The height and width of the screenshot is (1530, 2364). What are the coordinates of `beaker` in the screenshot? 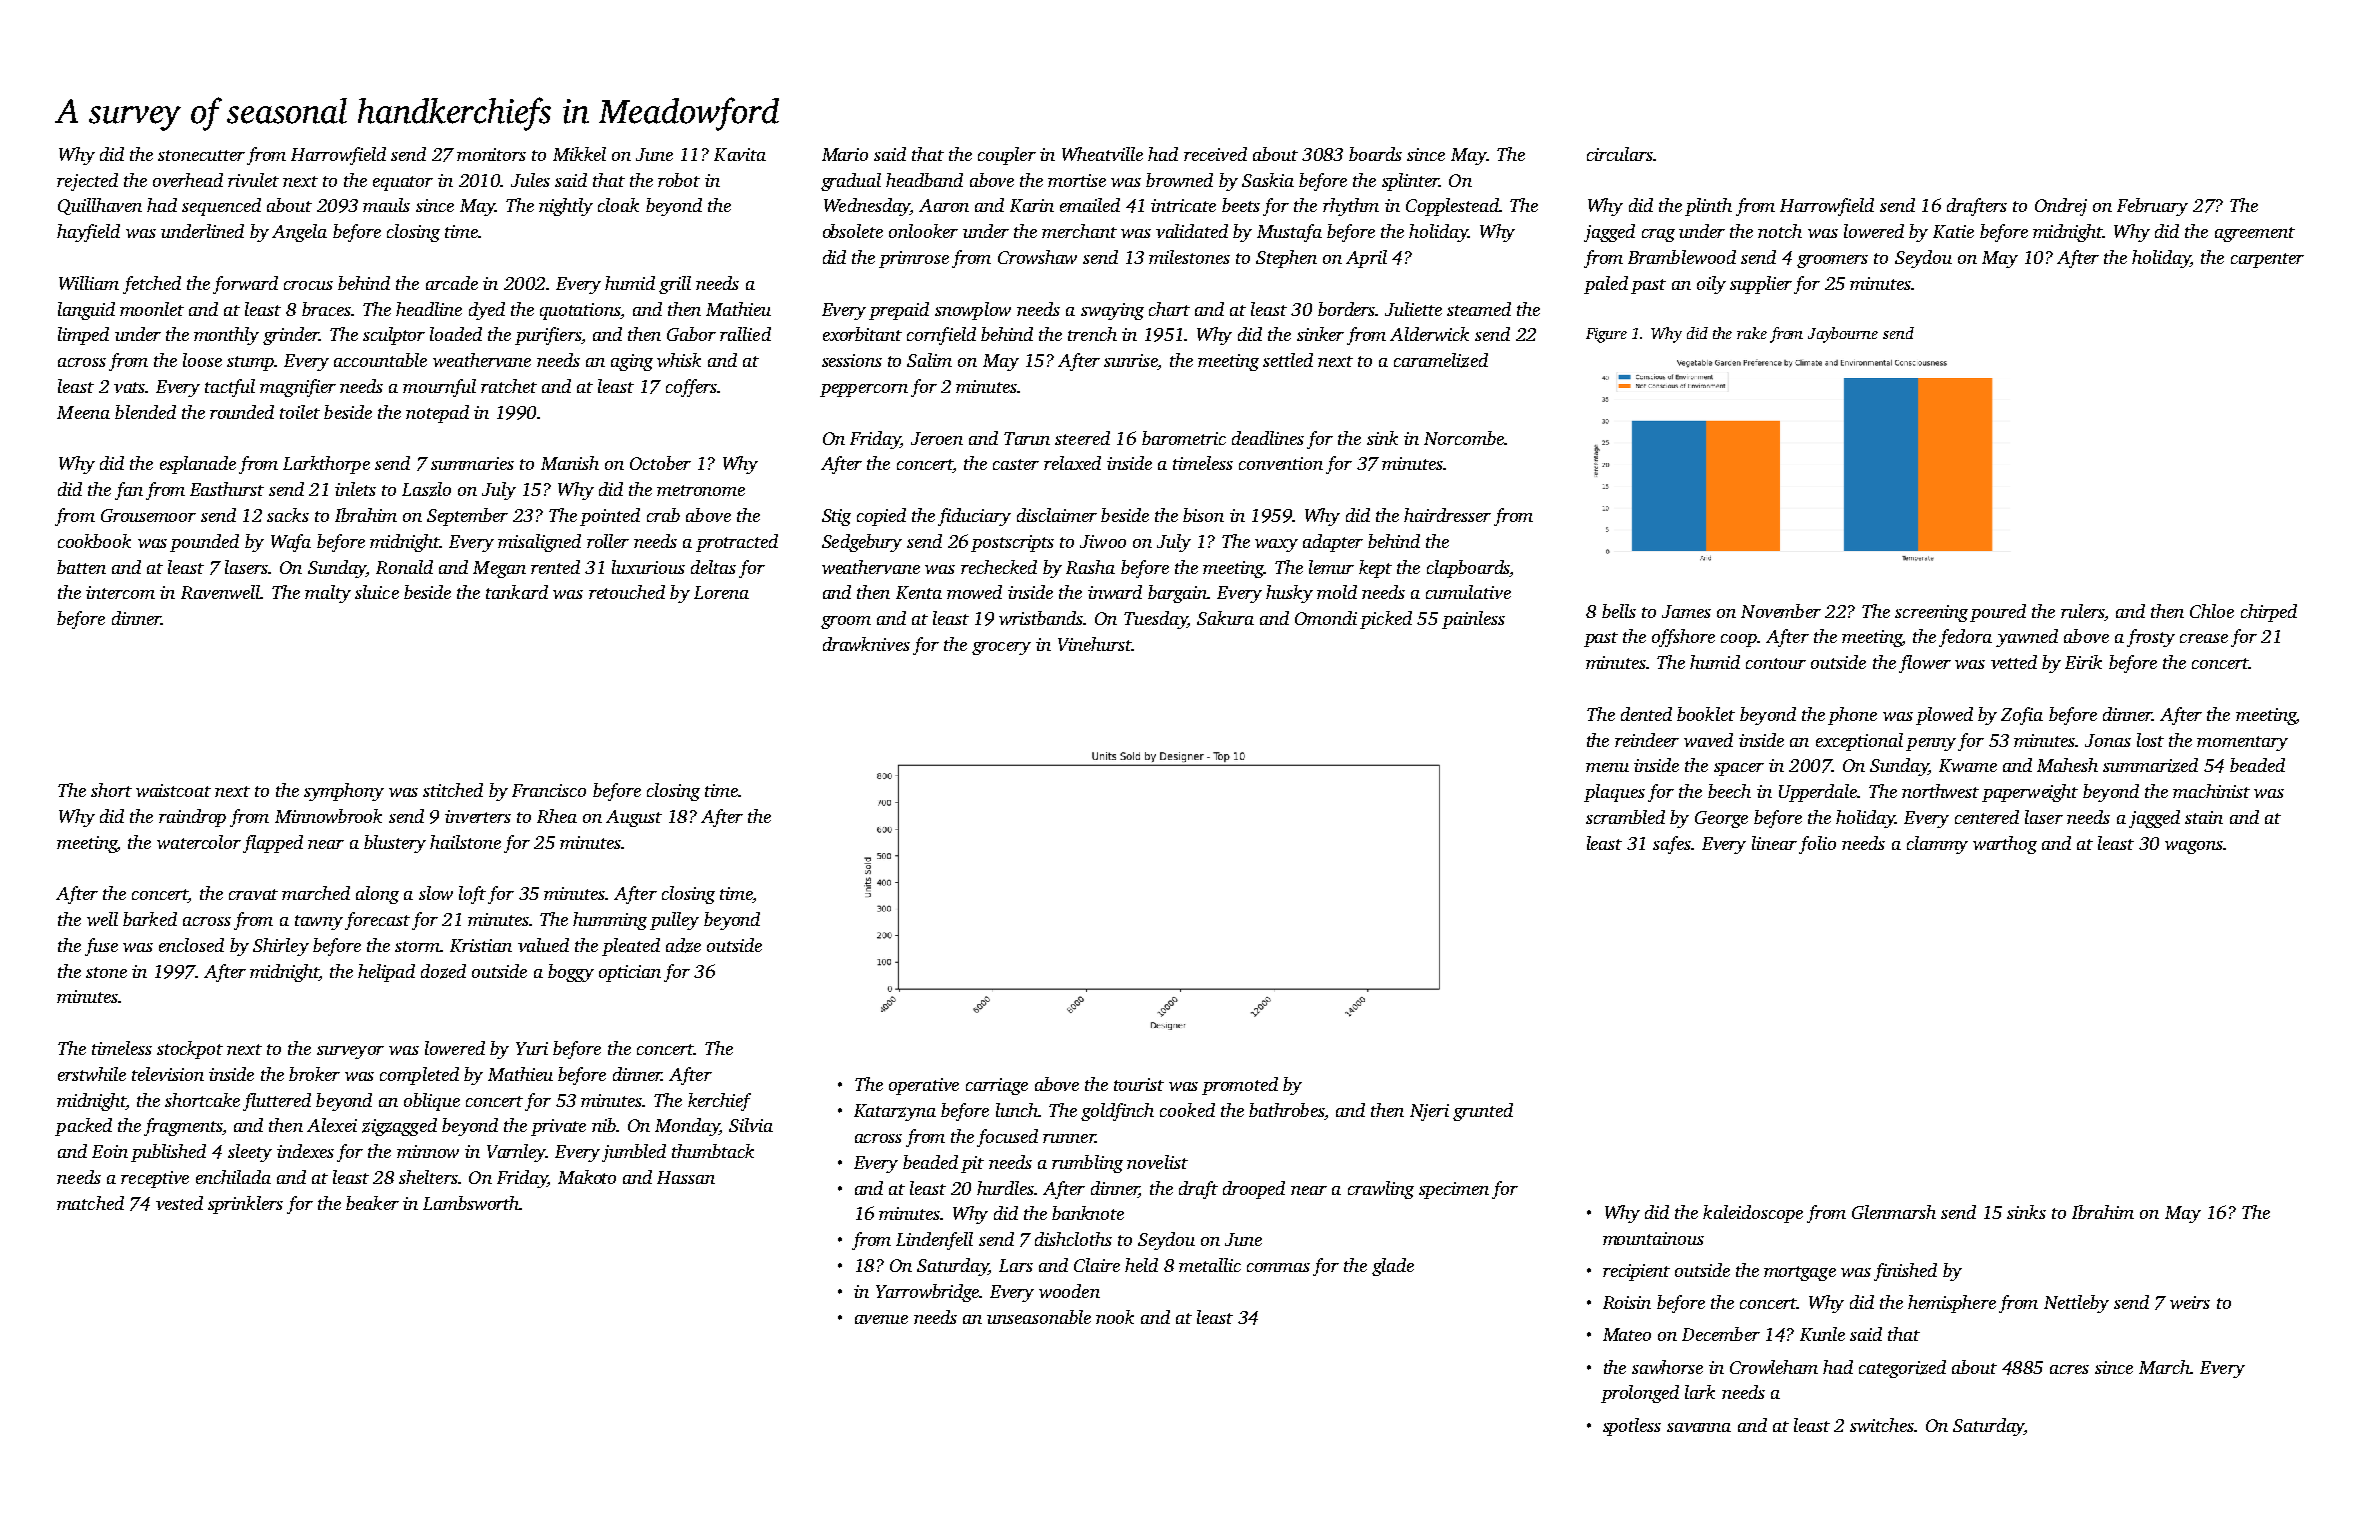 It's located at (372, 1203).
